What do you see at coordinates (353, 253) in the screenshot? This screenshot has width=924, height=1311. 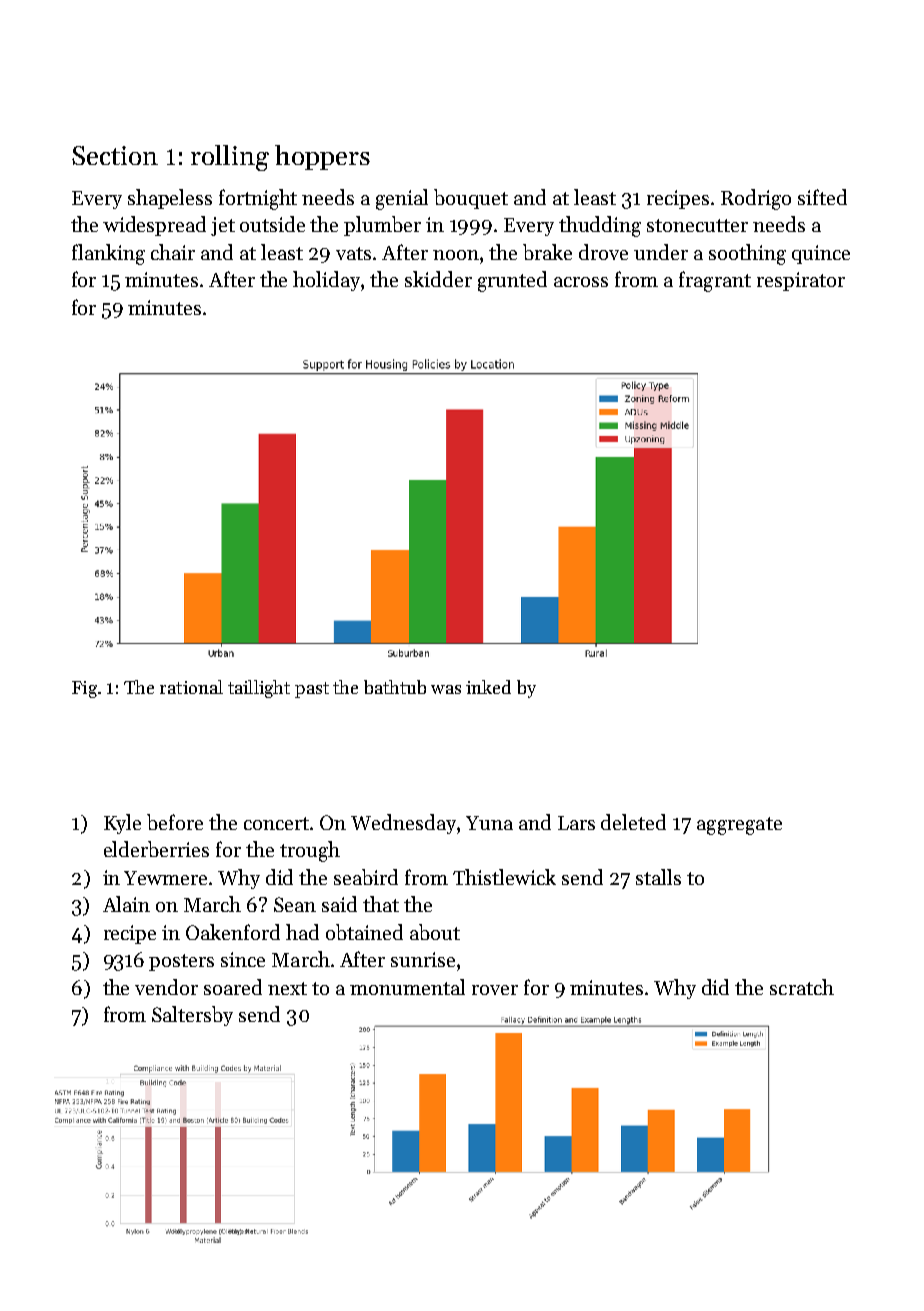 I see `vats` at bounding box center [353, 253].
